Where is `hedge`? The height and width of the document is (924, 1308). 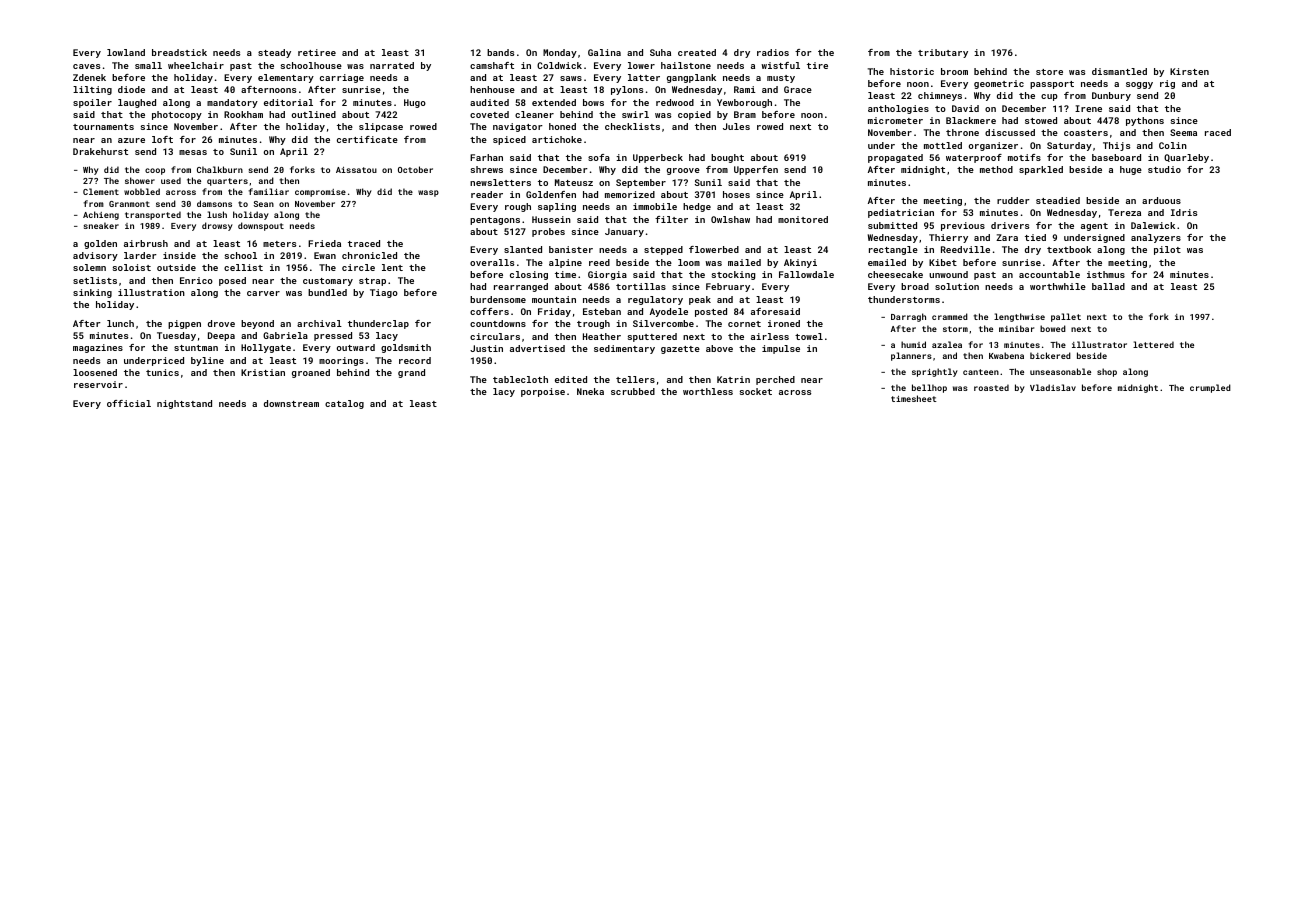 hedge is located at coordinates (697, 207).
